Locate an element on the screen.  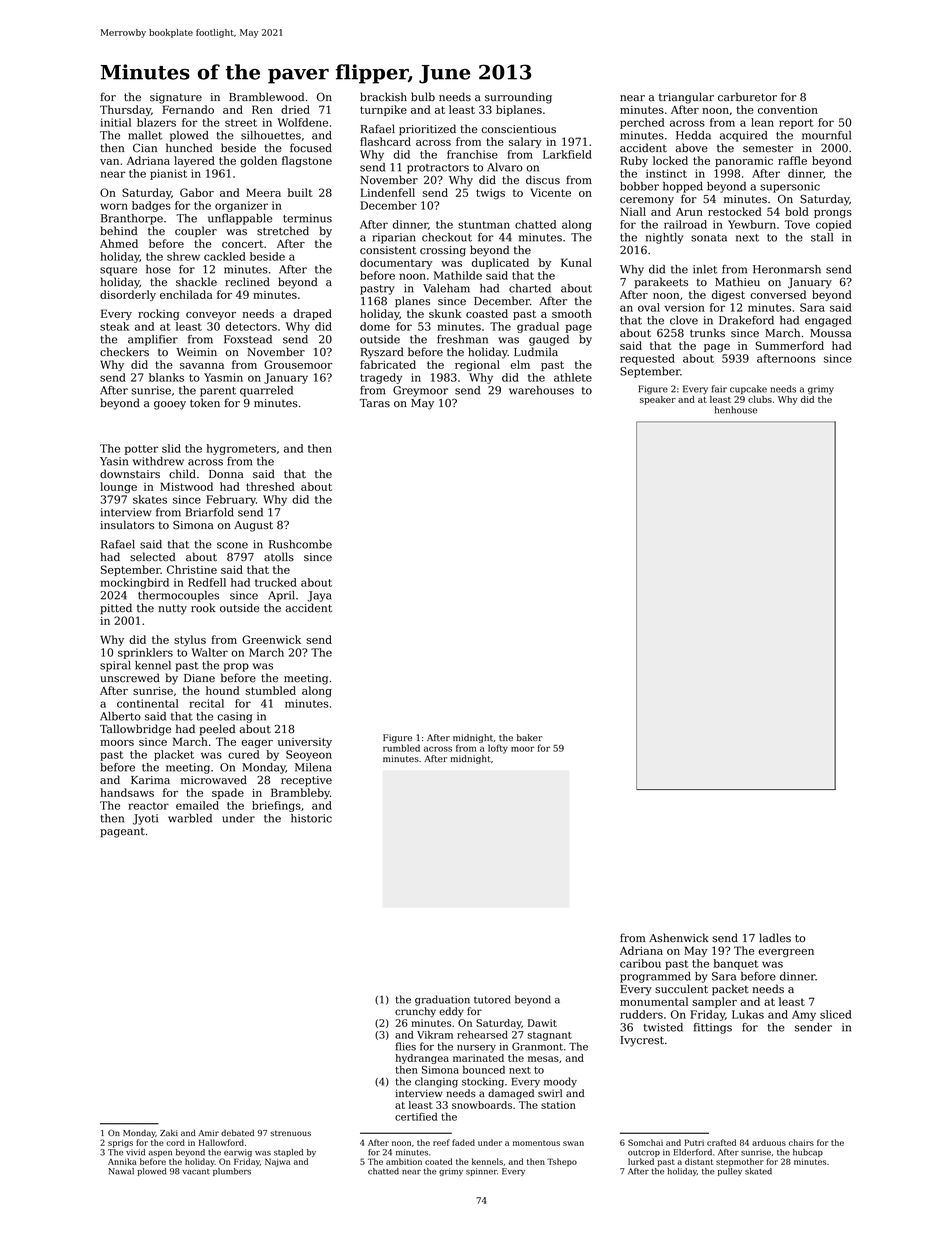
Ashenwick is located at coordinates (679, 938).
